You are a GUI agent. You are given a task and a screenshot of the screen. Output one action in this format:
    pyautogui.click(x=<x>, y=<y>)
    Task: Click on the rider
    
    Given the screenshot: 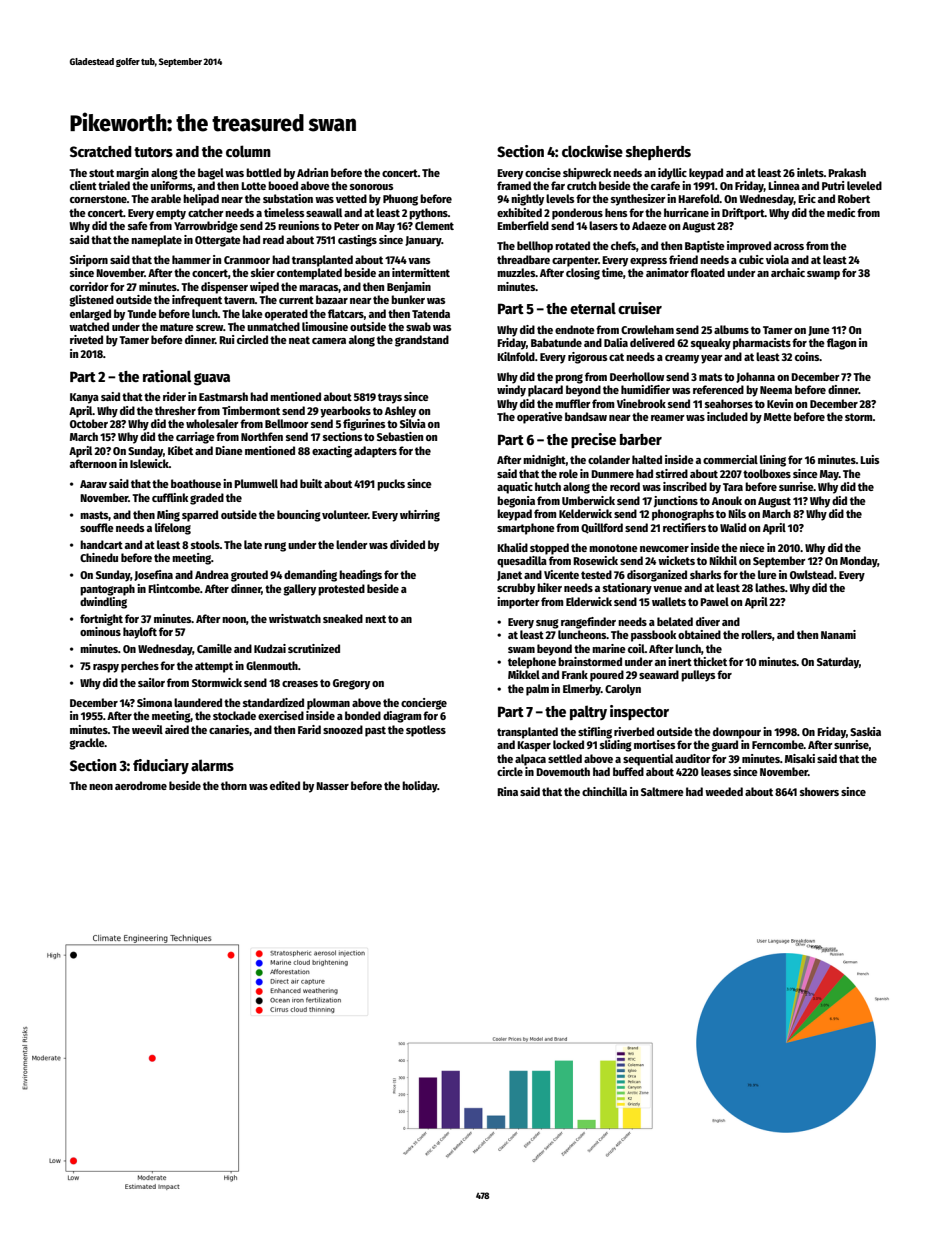 What is the action you would take?
    pyautogui.click(x=174, y=396)
